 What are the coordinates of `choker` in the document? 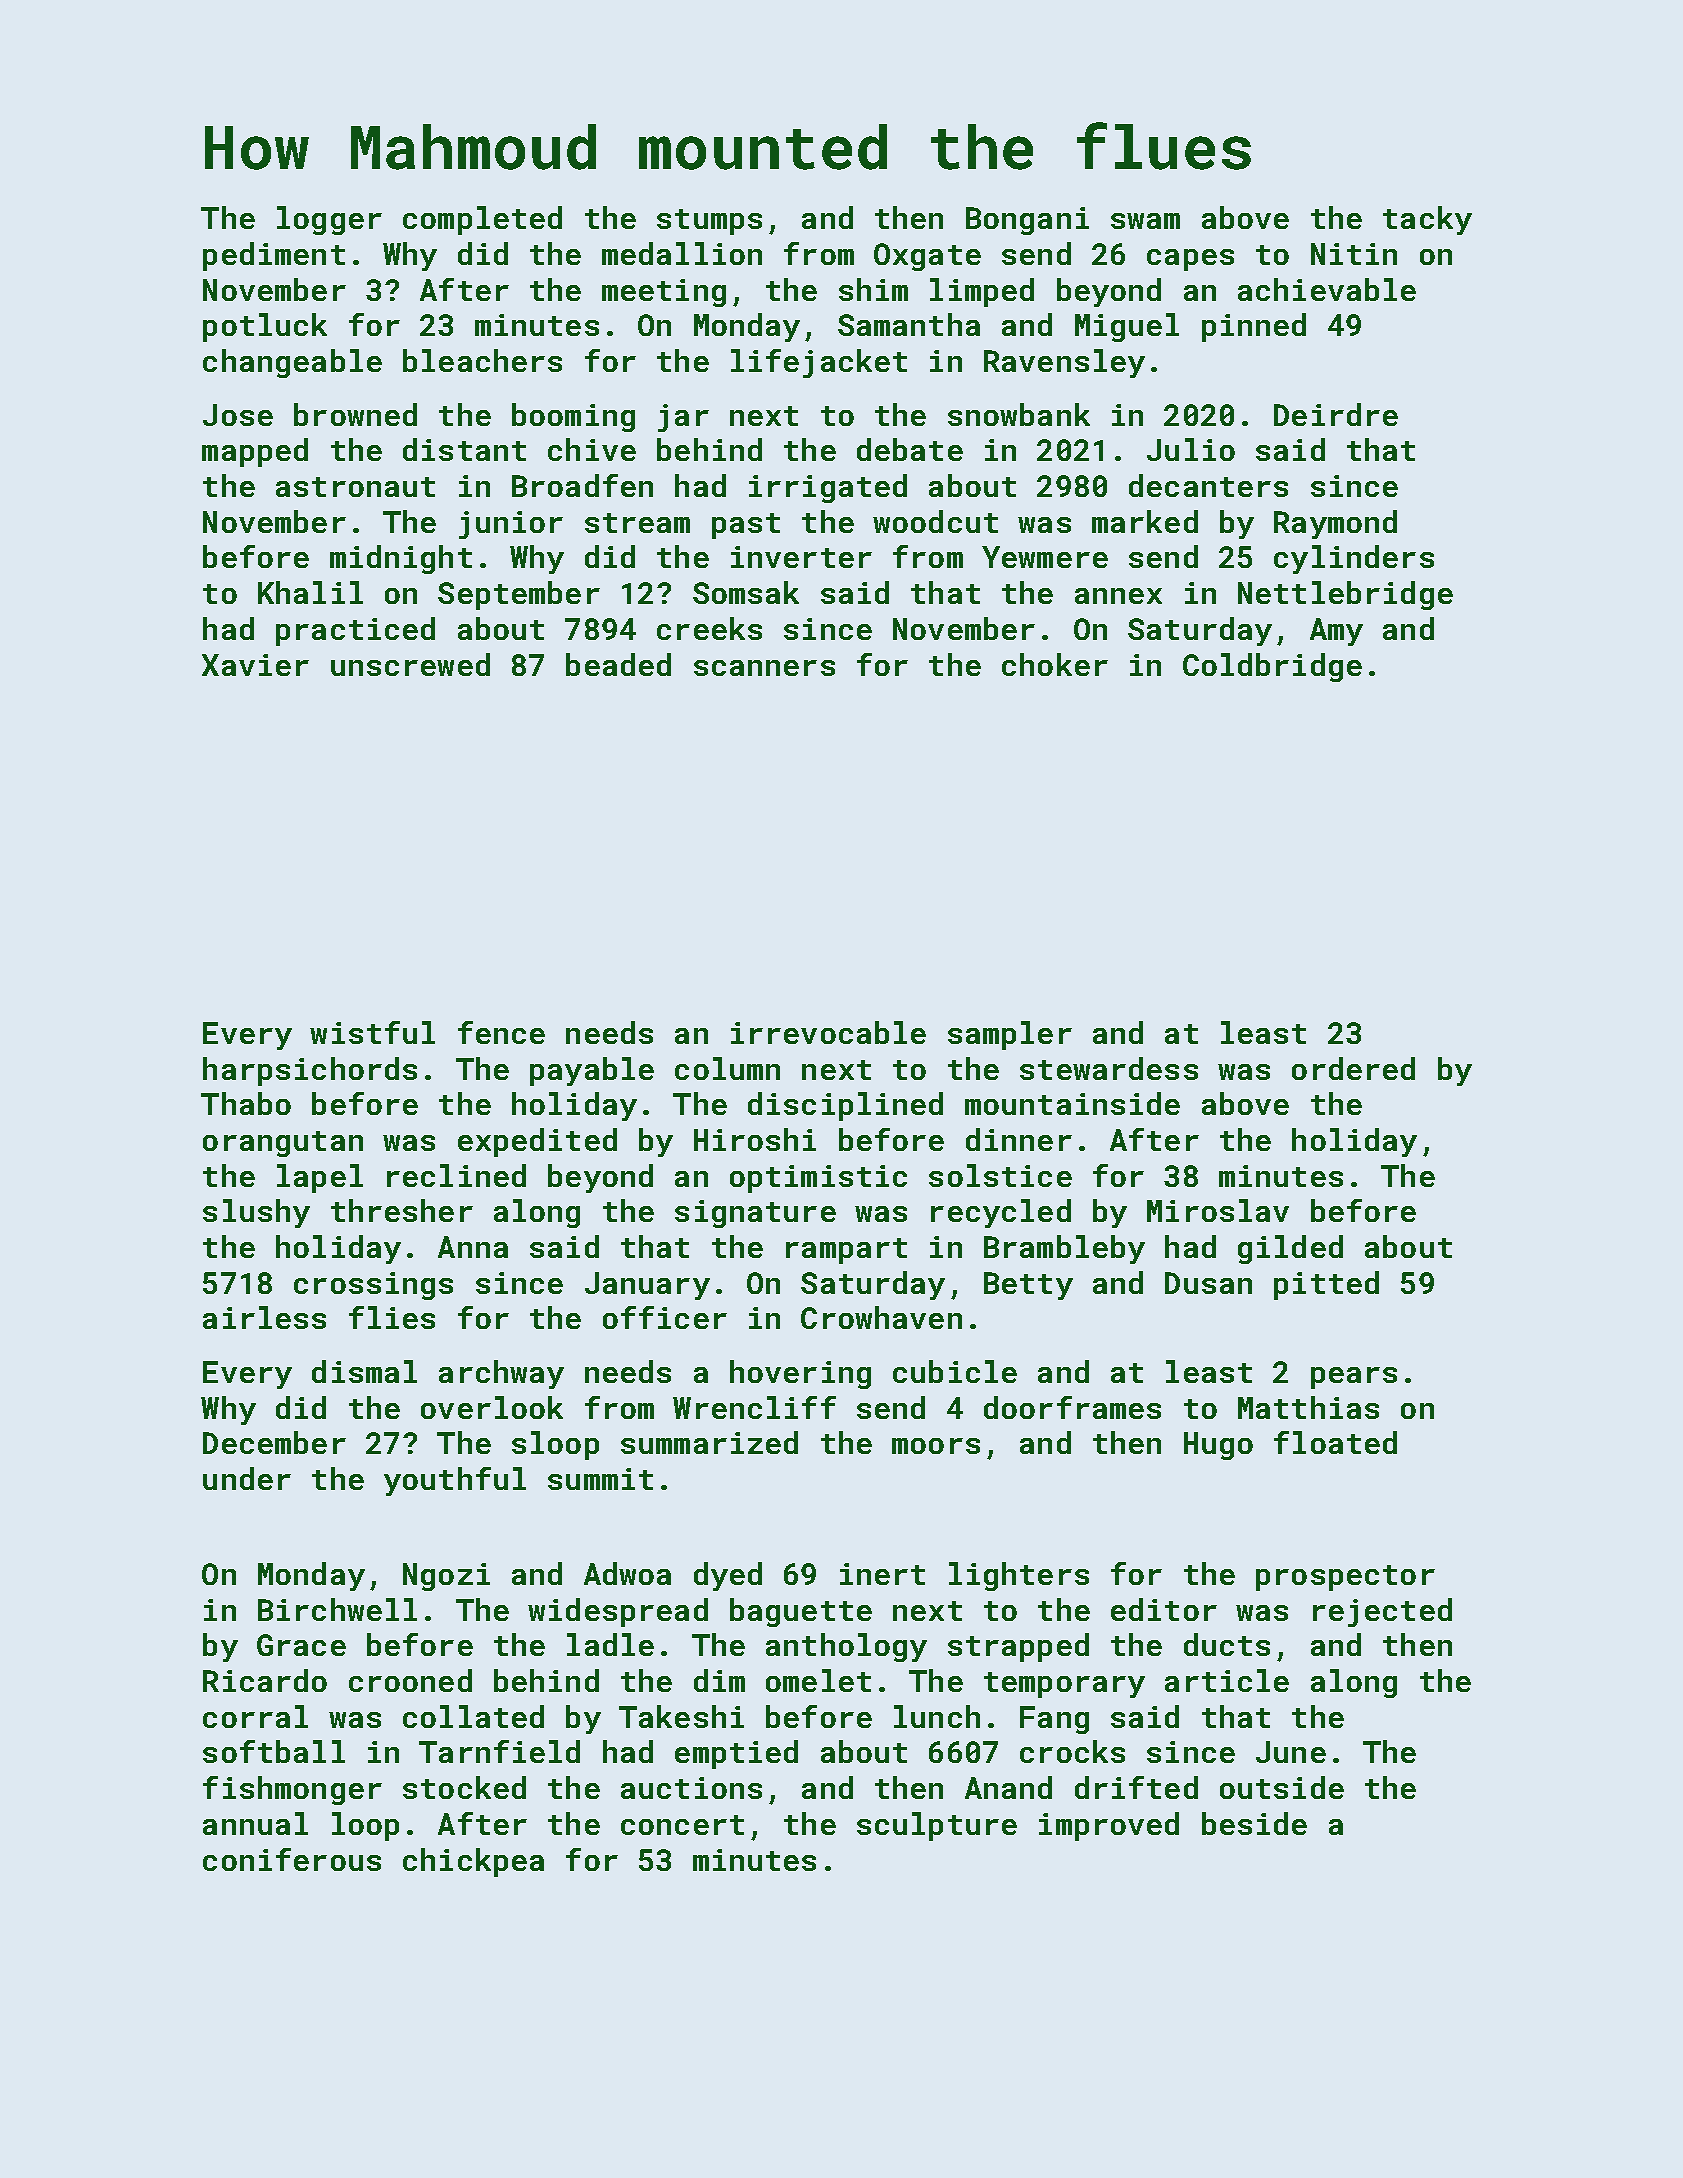 It's located at (1055, 664).
